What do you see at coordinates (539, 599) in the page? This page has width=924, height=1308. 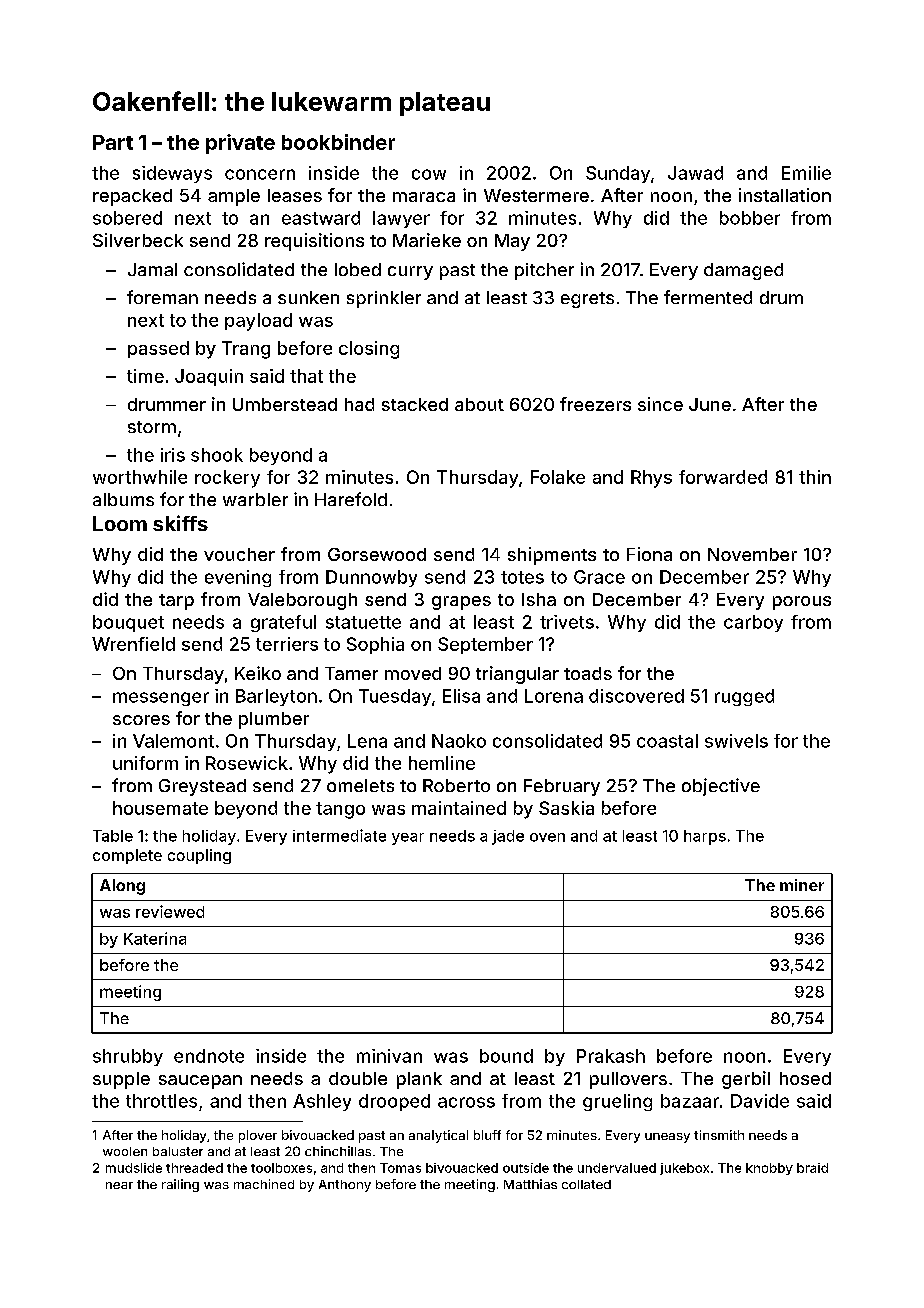 I see `Isha` at bounding box center [539, 599].
